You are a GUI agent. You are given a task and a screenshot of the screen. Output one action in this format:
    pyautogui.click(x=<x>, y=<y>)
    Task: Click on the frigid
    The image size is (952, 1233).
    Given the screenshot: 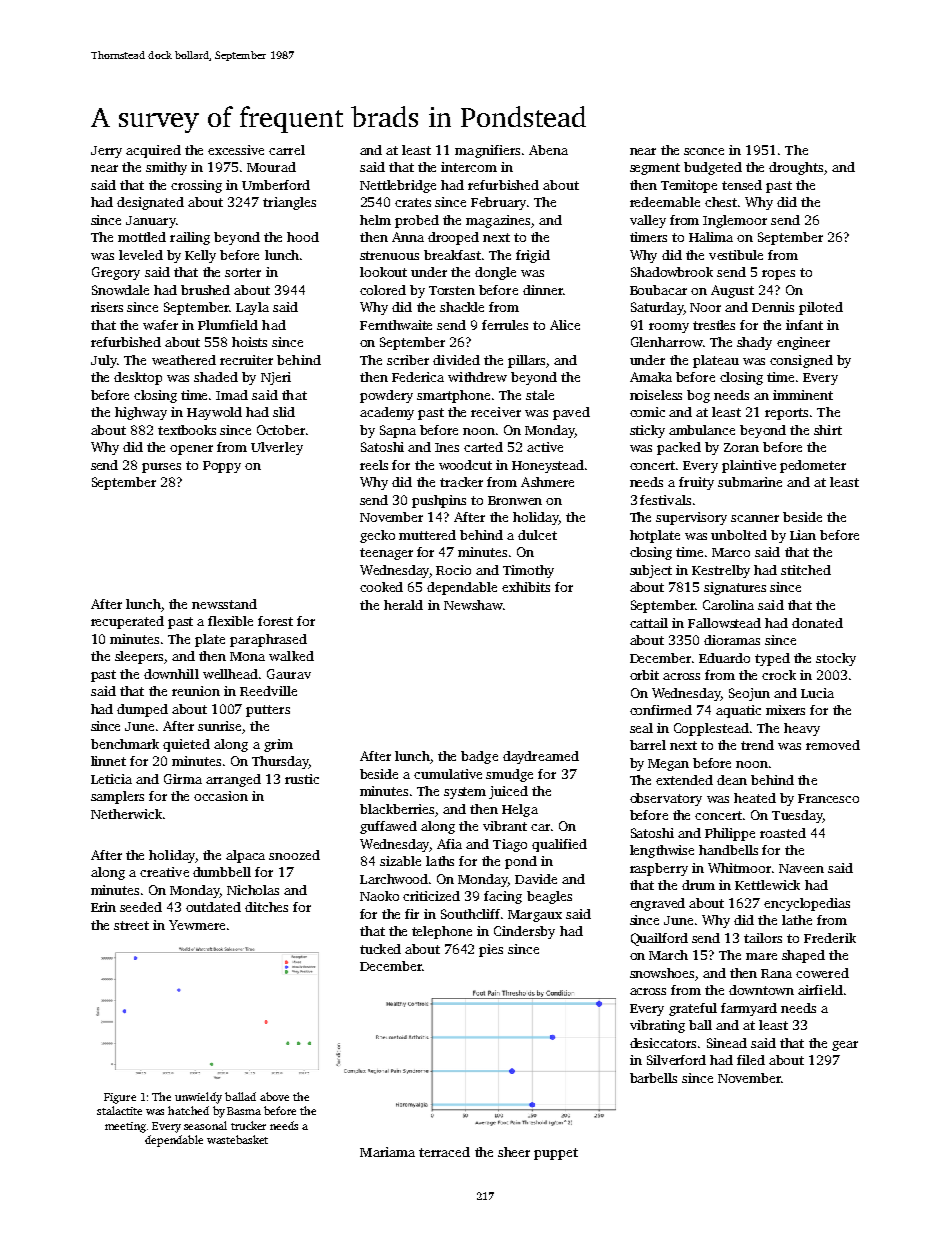 What is the action you would take?
    pyautogui.click(x=533, y=256)
